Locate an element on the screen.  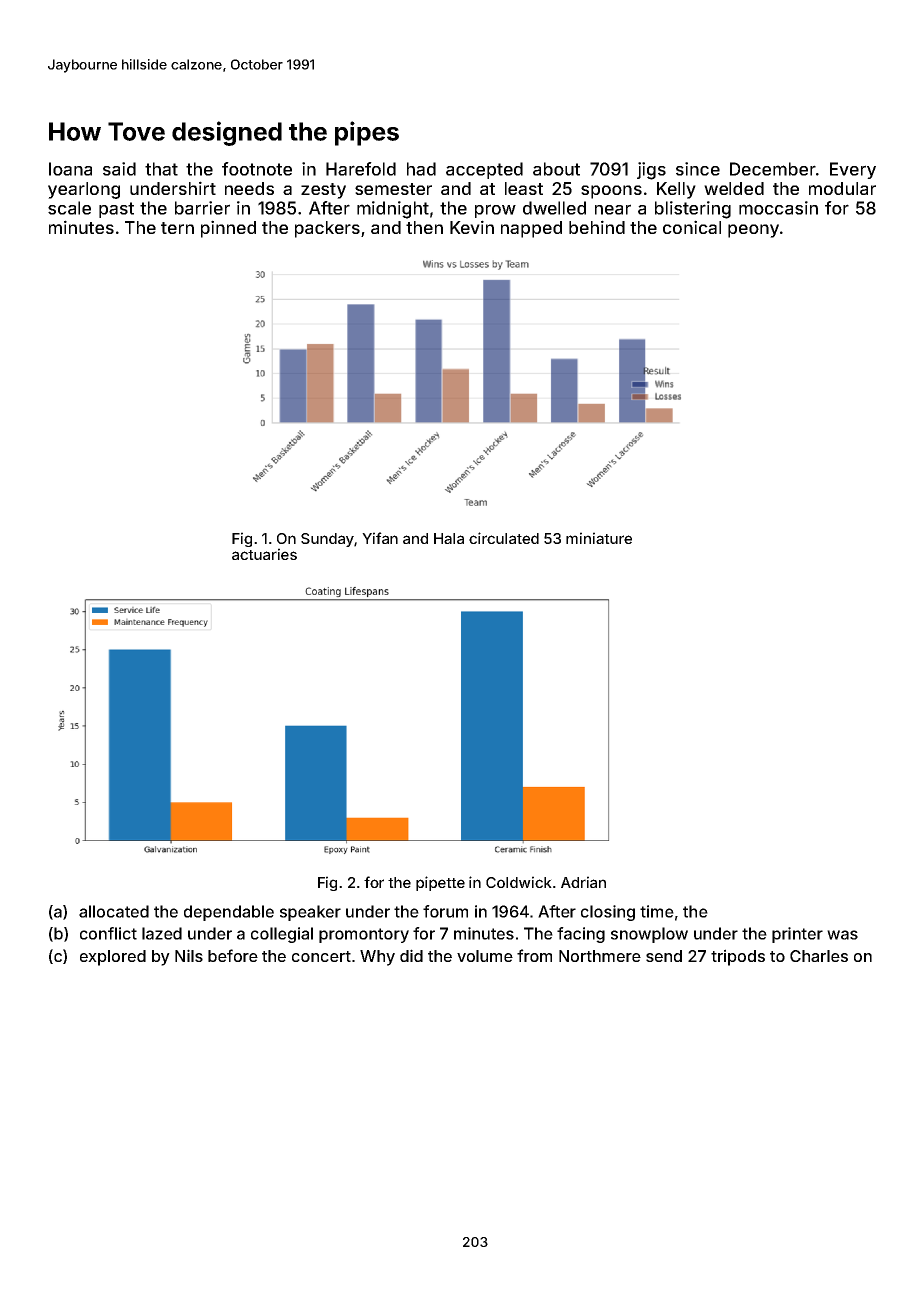
collegial is located at coordinates (282, 935).
